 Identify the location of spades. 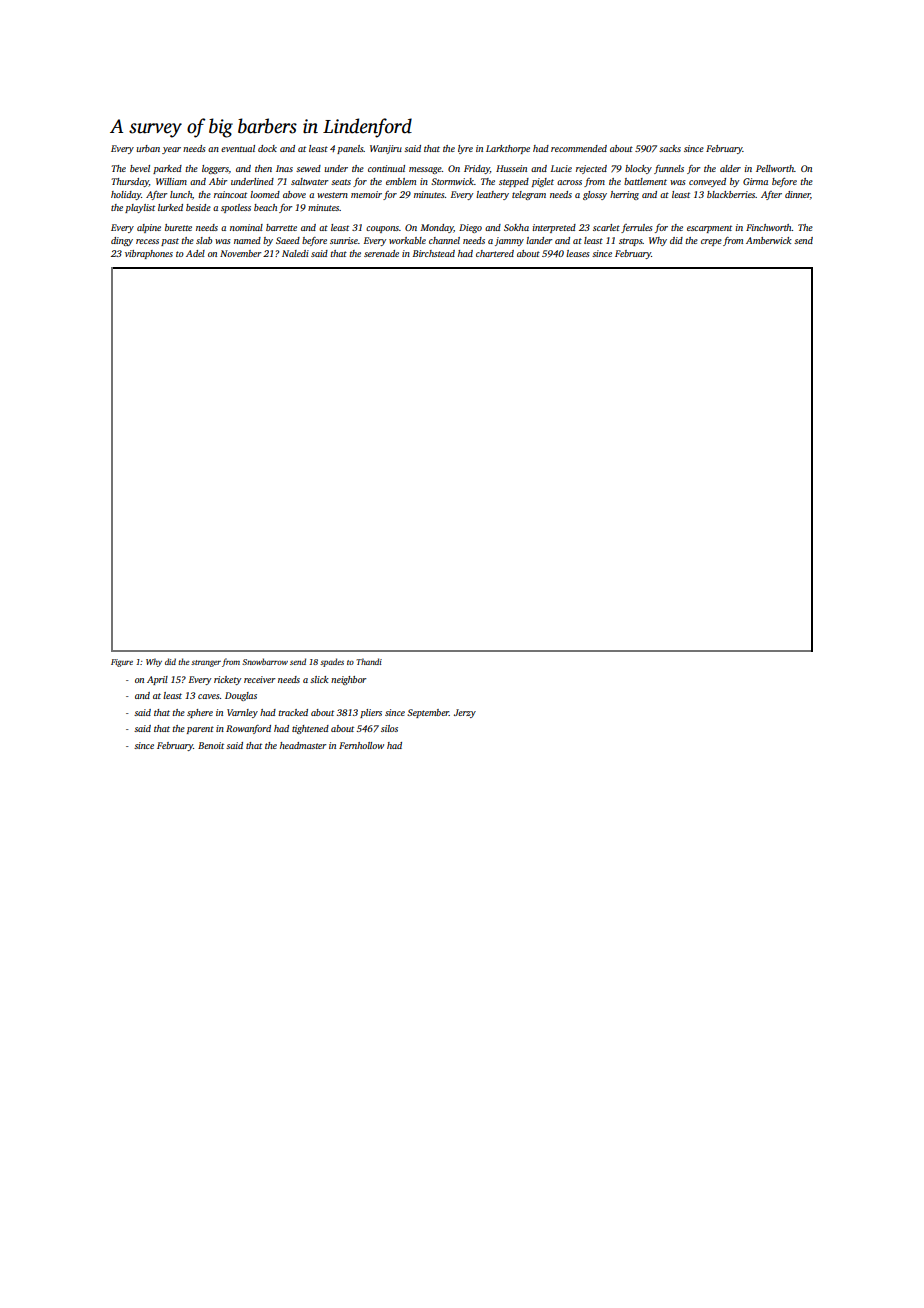
(332, 662).
